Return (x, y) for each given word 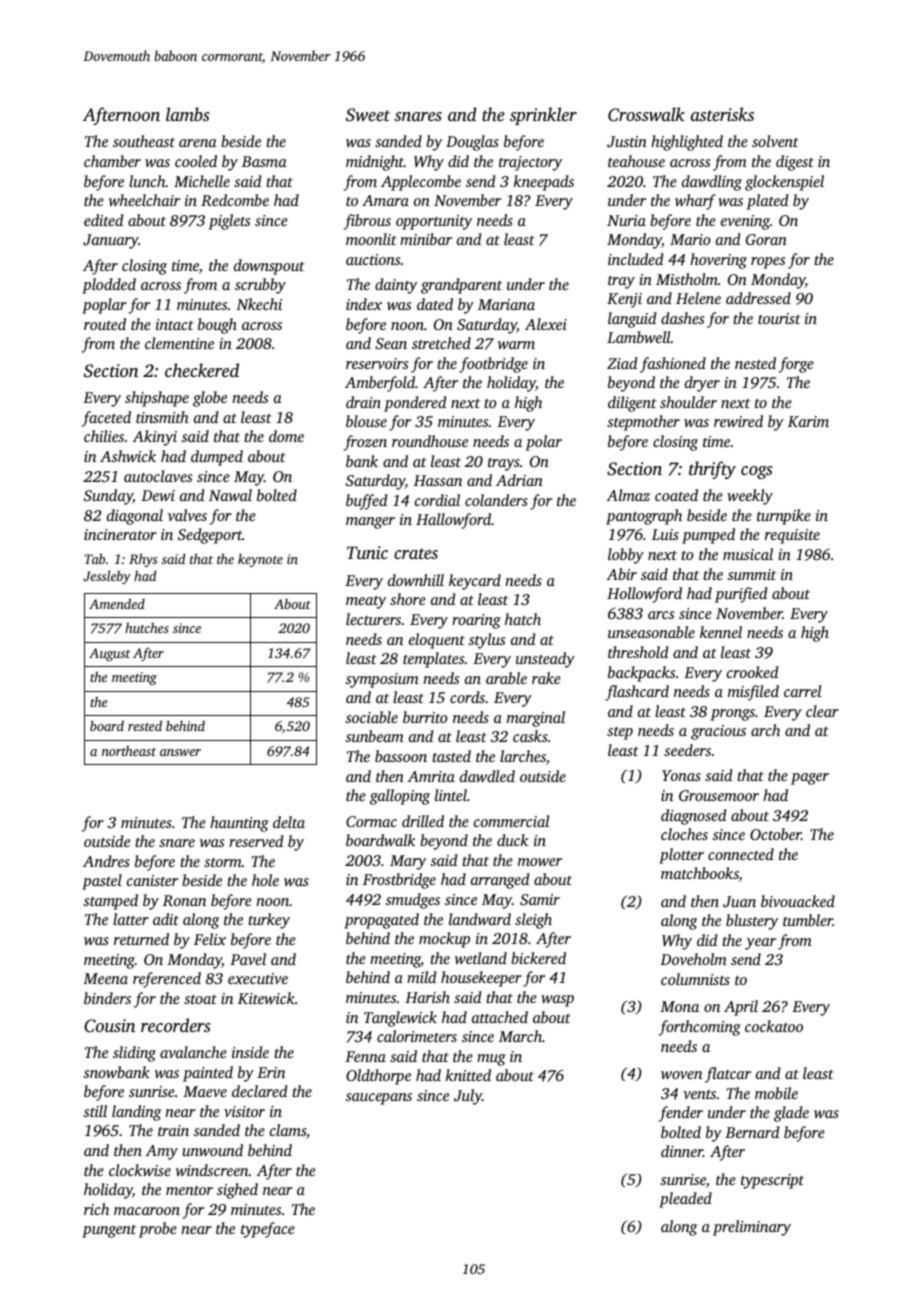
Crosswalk (646, 114)
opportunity (434, 222)
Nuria (626, 220)
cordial (437, 500)
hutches (147, 627)
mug (491, 1060)
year (760, 944)
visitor (244, 1111)
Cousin (110, 1026)
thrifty (712, 470)
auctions (373, 259)
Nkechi (259, 304)
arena (198, 143)
